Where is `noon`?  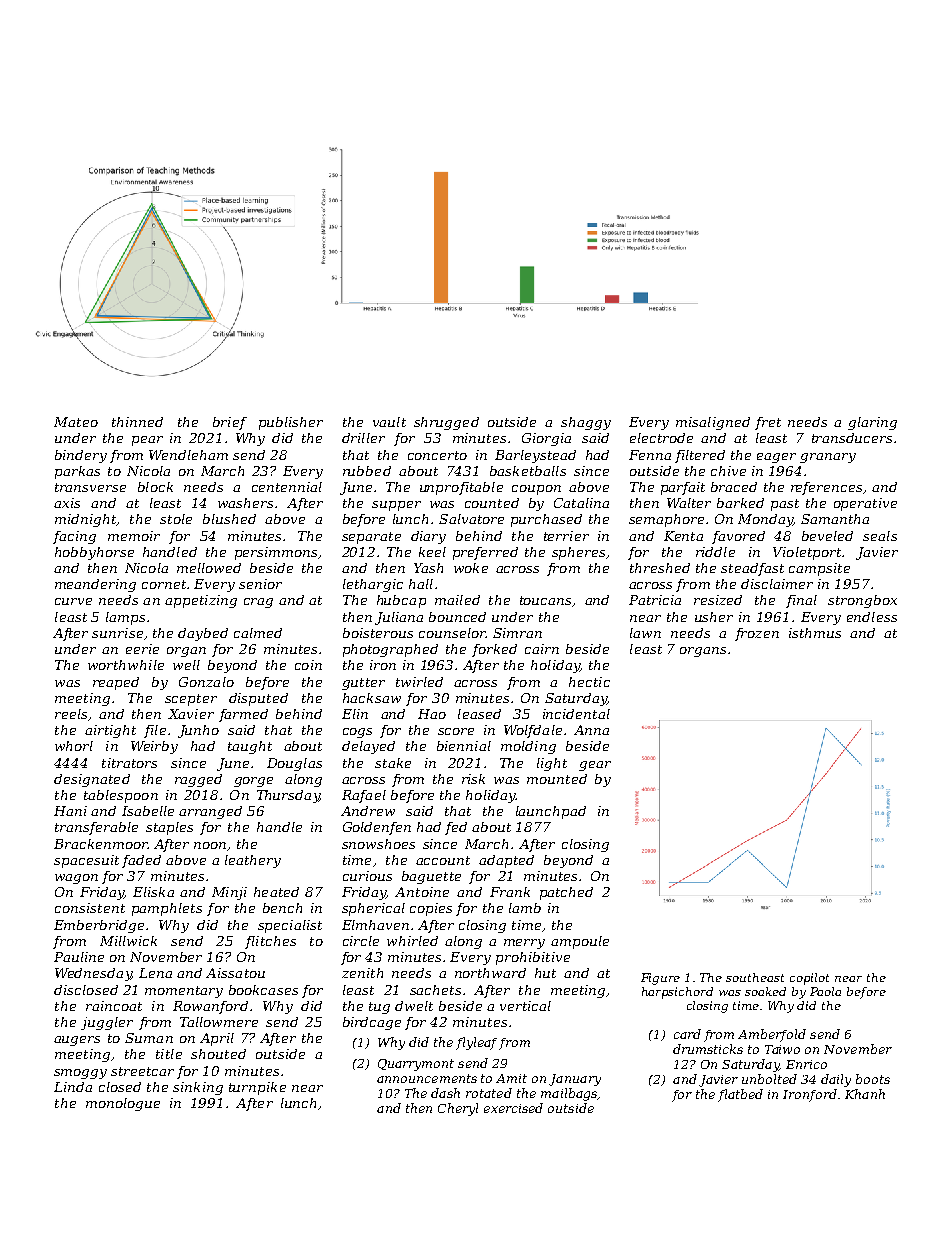
noon is located at coordinates (210, 845).
